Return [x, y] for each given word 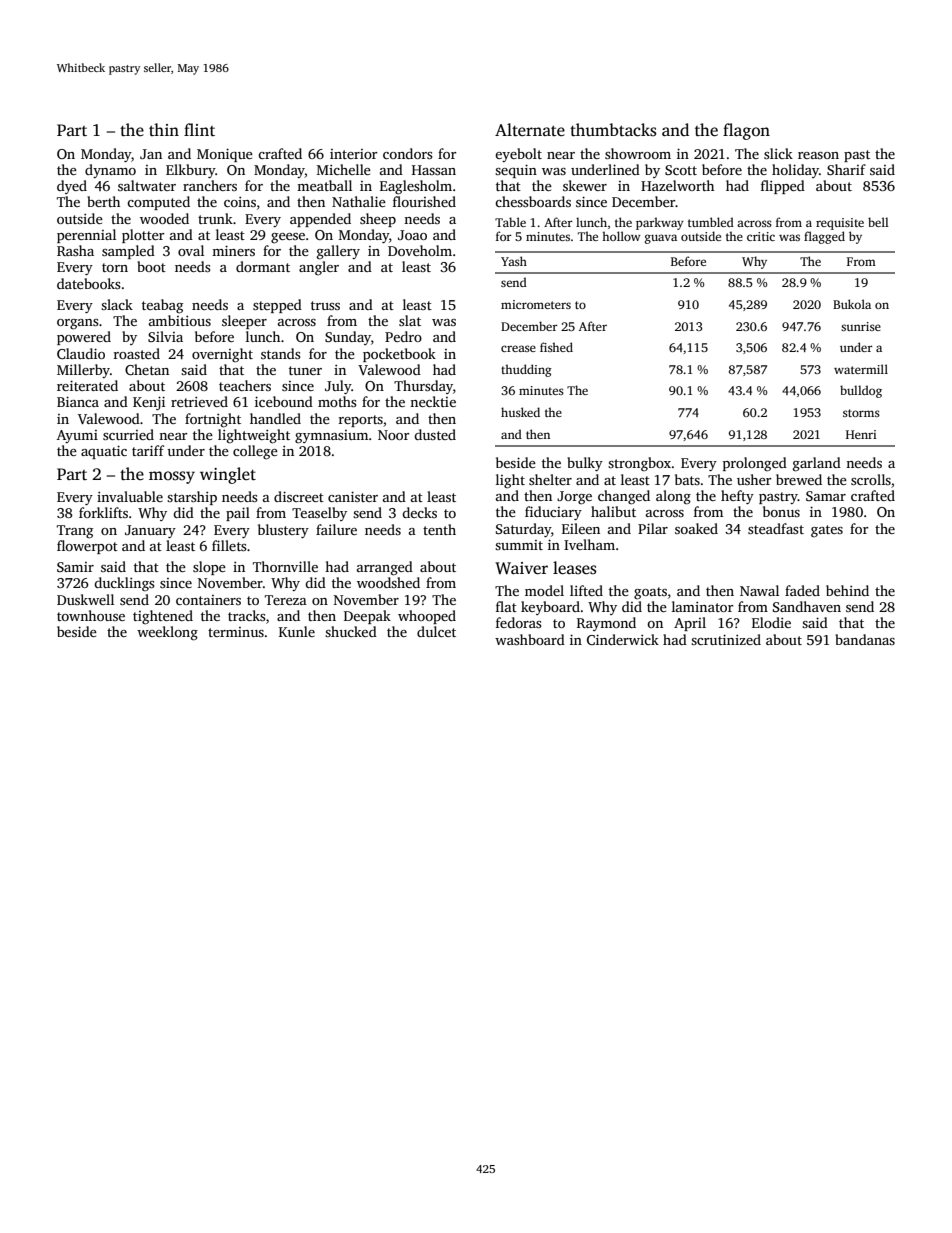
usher [754, 479]
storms [861, 413]
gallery [338, 252]
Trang [75, 532]
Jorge [574, 498]
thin [164, 129]
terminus [236, 632]
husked [520, 412]
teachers [245, 385]
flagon [746, 131]
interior [353, 154]
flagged [824, 237]
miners [233, 250]
